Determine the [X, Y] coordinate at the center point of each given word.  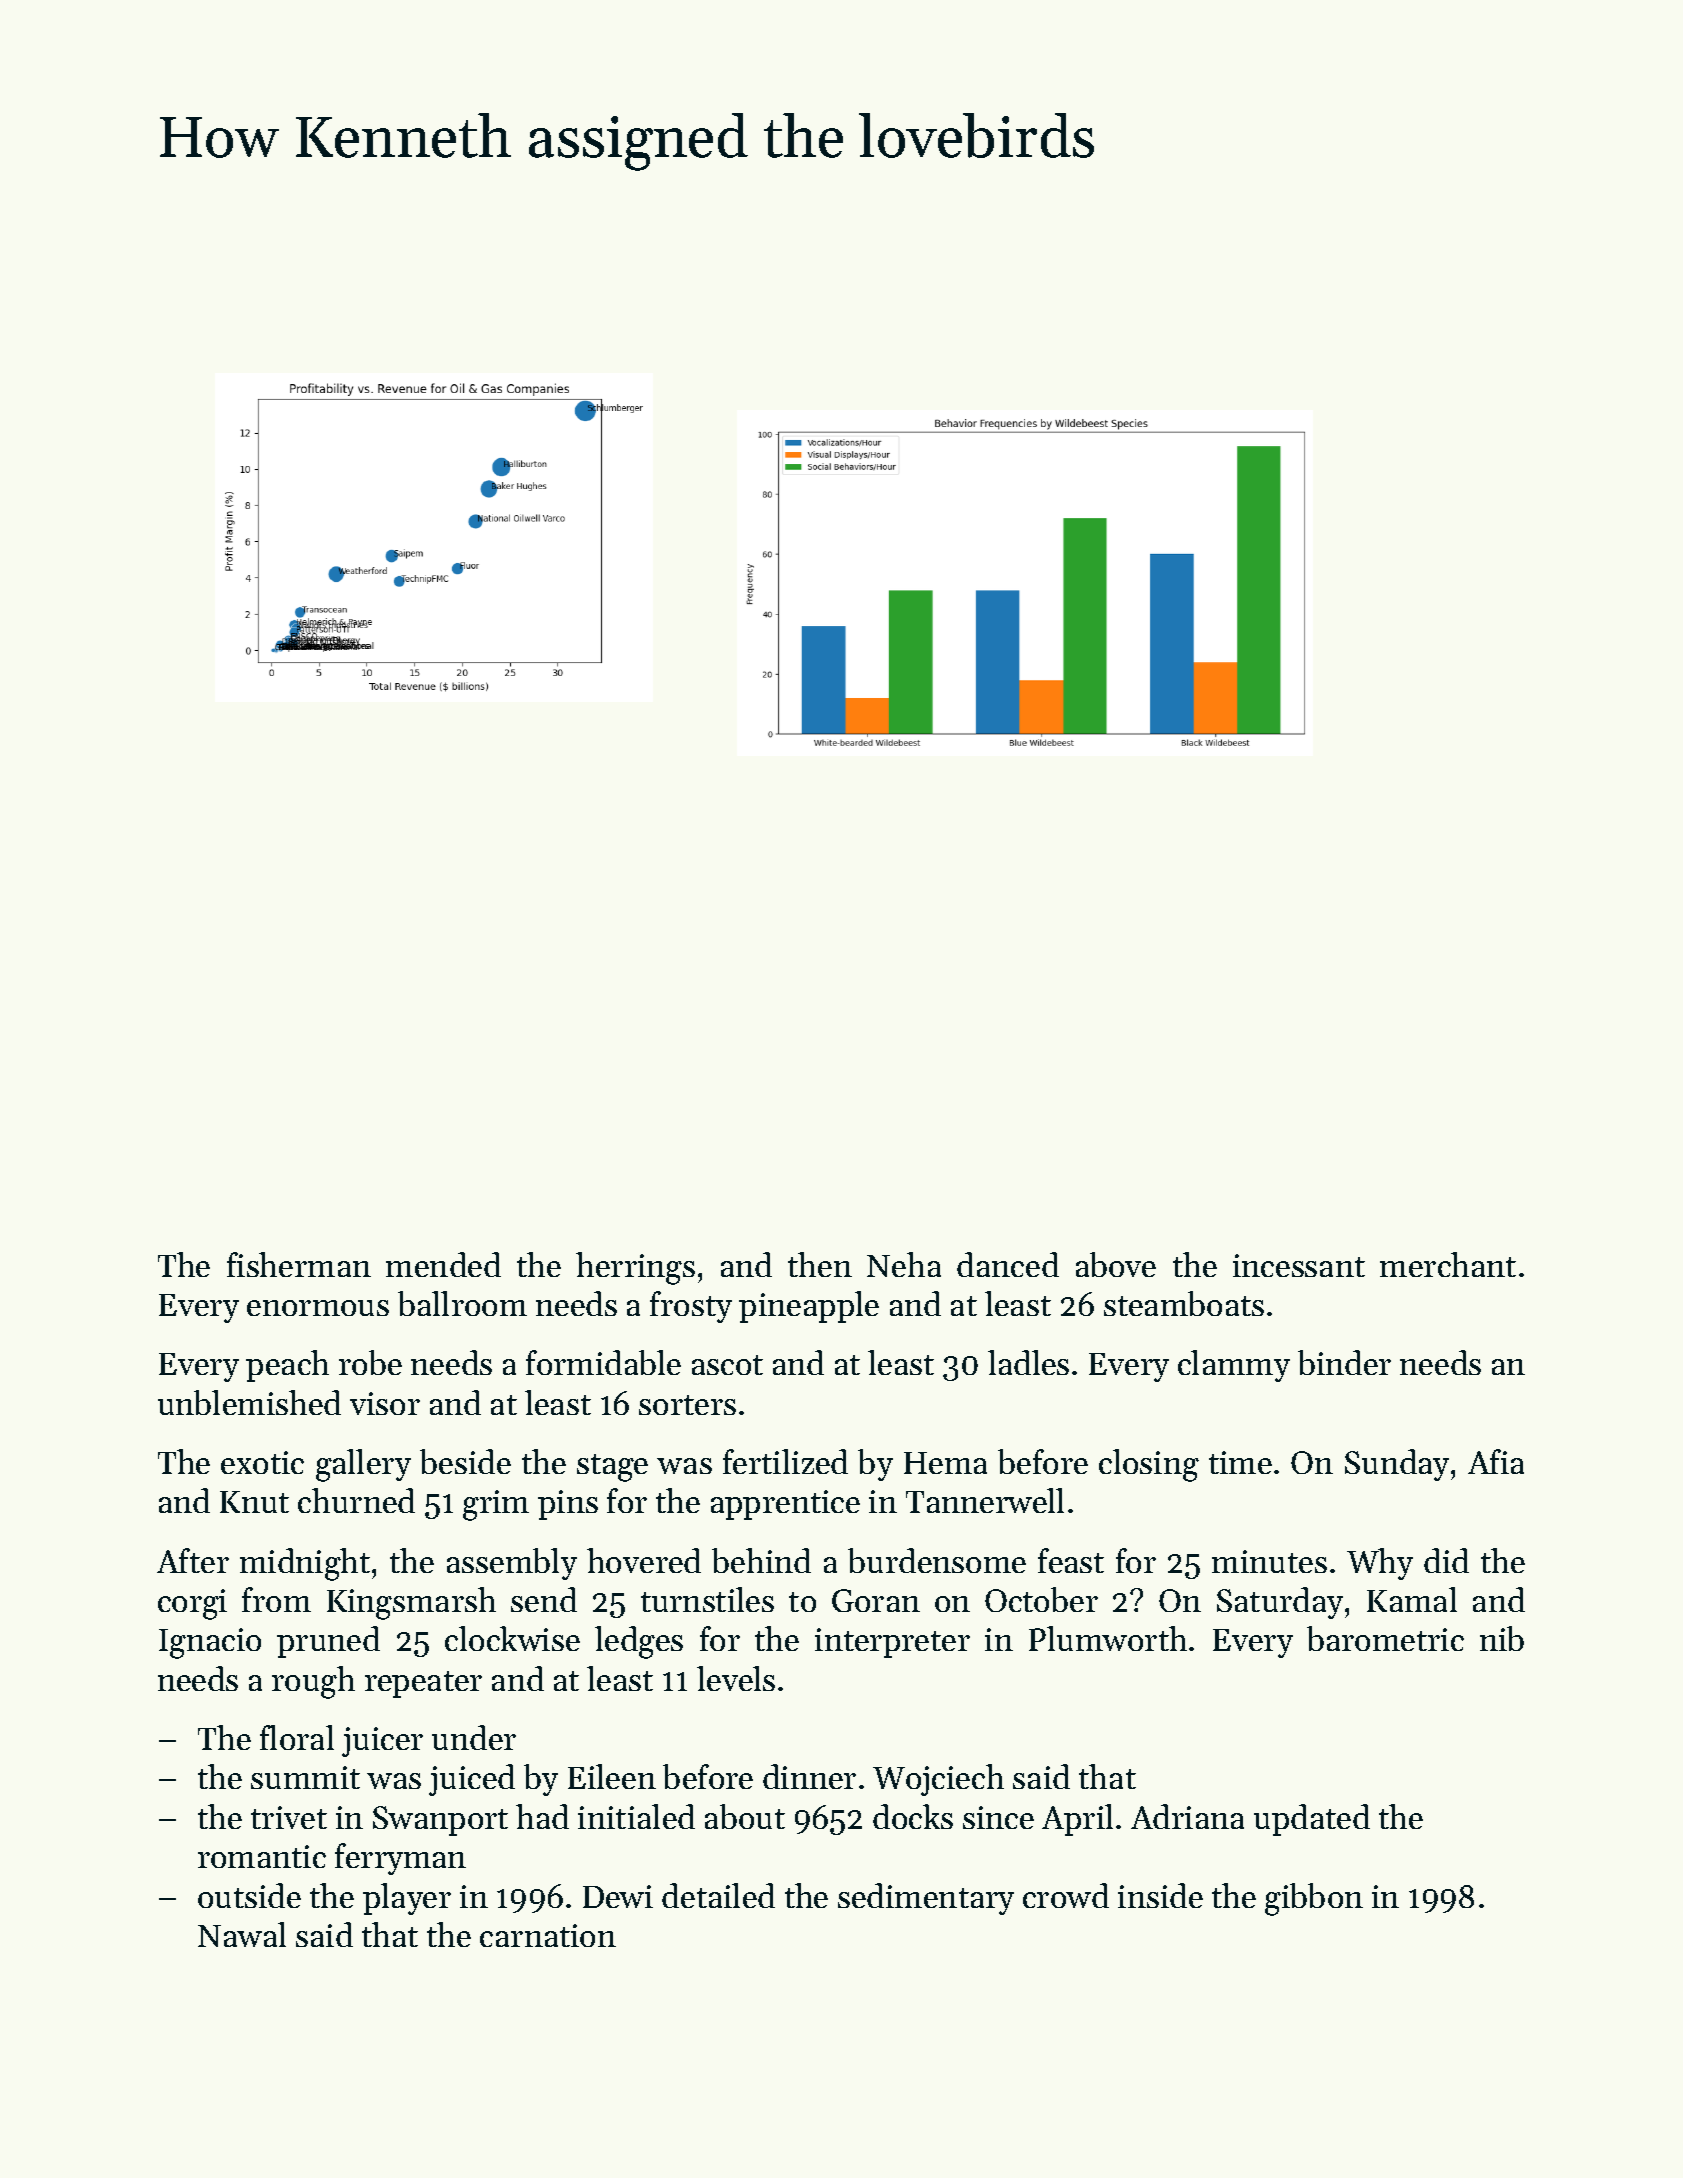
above [1116, 1264]
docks [913, 1816]
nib [1502, 1638]
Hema [945, 1463]
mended [443, 1264]
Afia [1496, 1461]
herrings [635, 1268]
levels [736, 1678]
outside [249, 1895]
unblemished [249, 1402]
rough [313, 1682]
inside [1160, 1895]
